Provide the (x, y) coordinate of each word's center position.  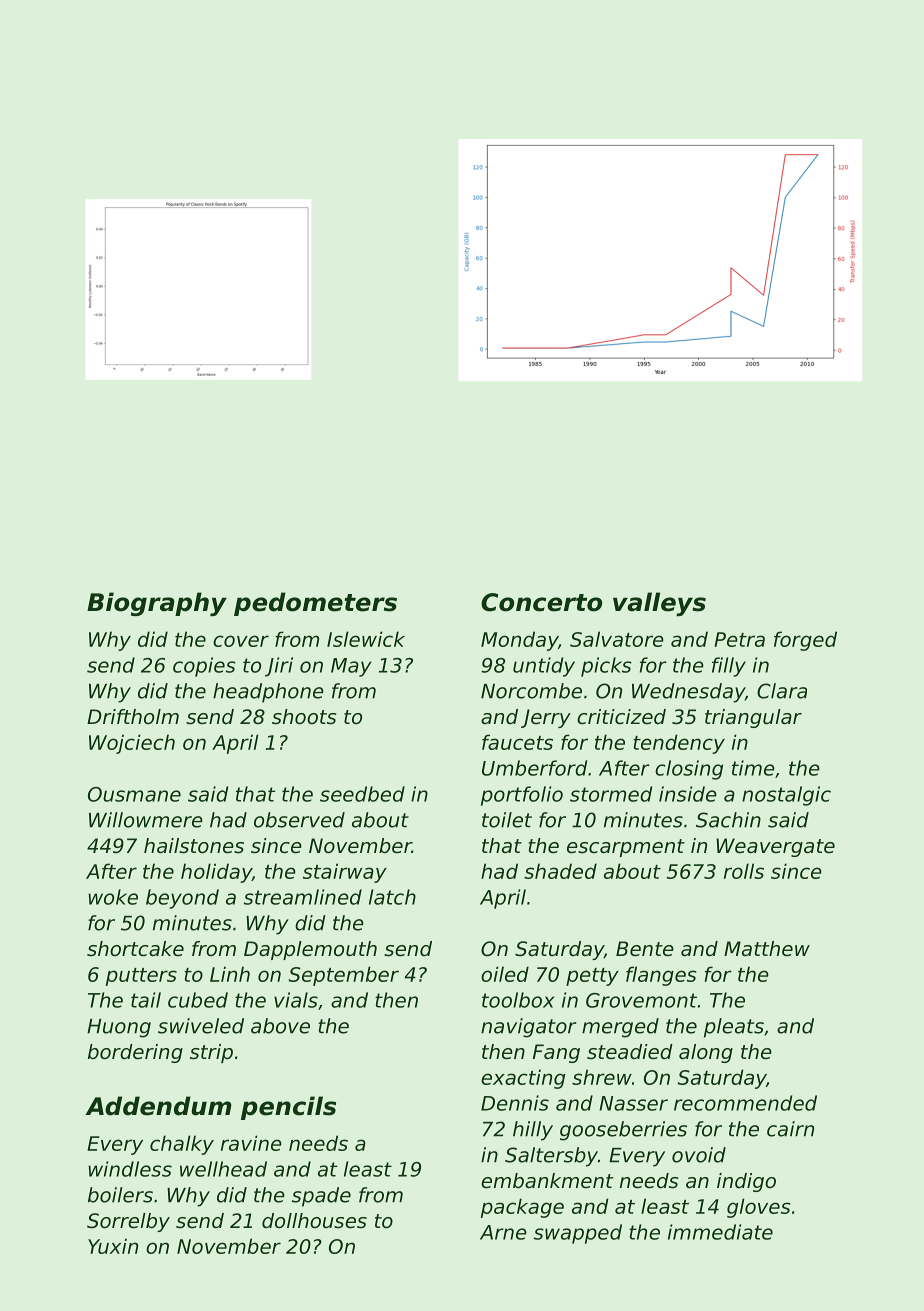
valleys (659, 604)
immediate (720, 1232)
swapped (578, 1234)
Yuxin (113, 1246)
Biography (157, 604)
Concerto (541, 602)
